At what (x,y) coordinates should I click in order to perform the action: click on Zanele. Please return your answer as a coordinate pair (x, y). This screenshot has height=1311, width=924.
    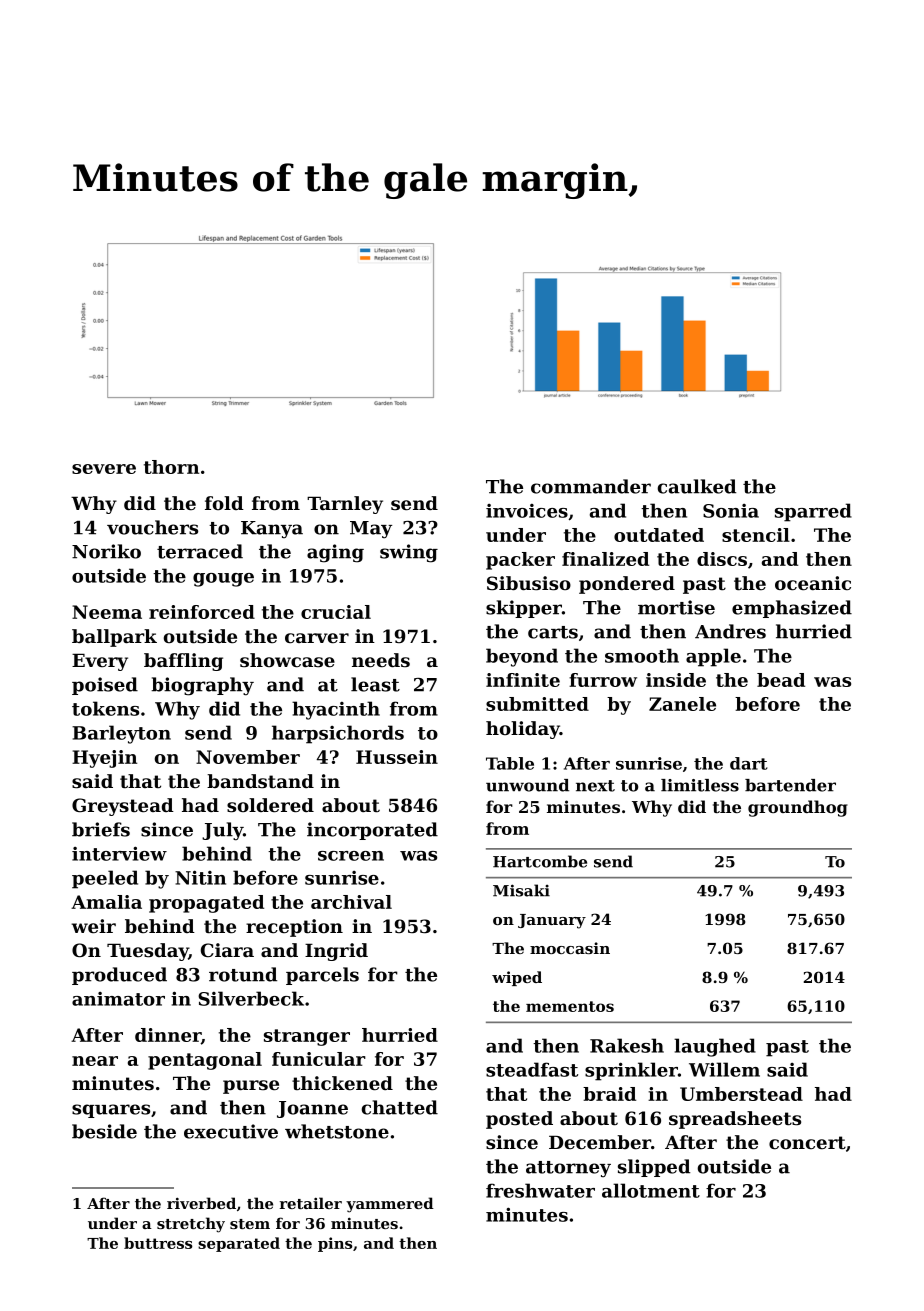
    Looking at the image, I should click on (682, 704).
